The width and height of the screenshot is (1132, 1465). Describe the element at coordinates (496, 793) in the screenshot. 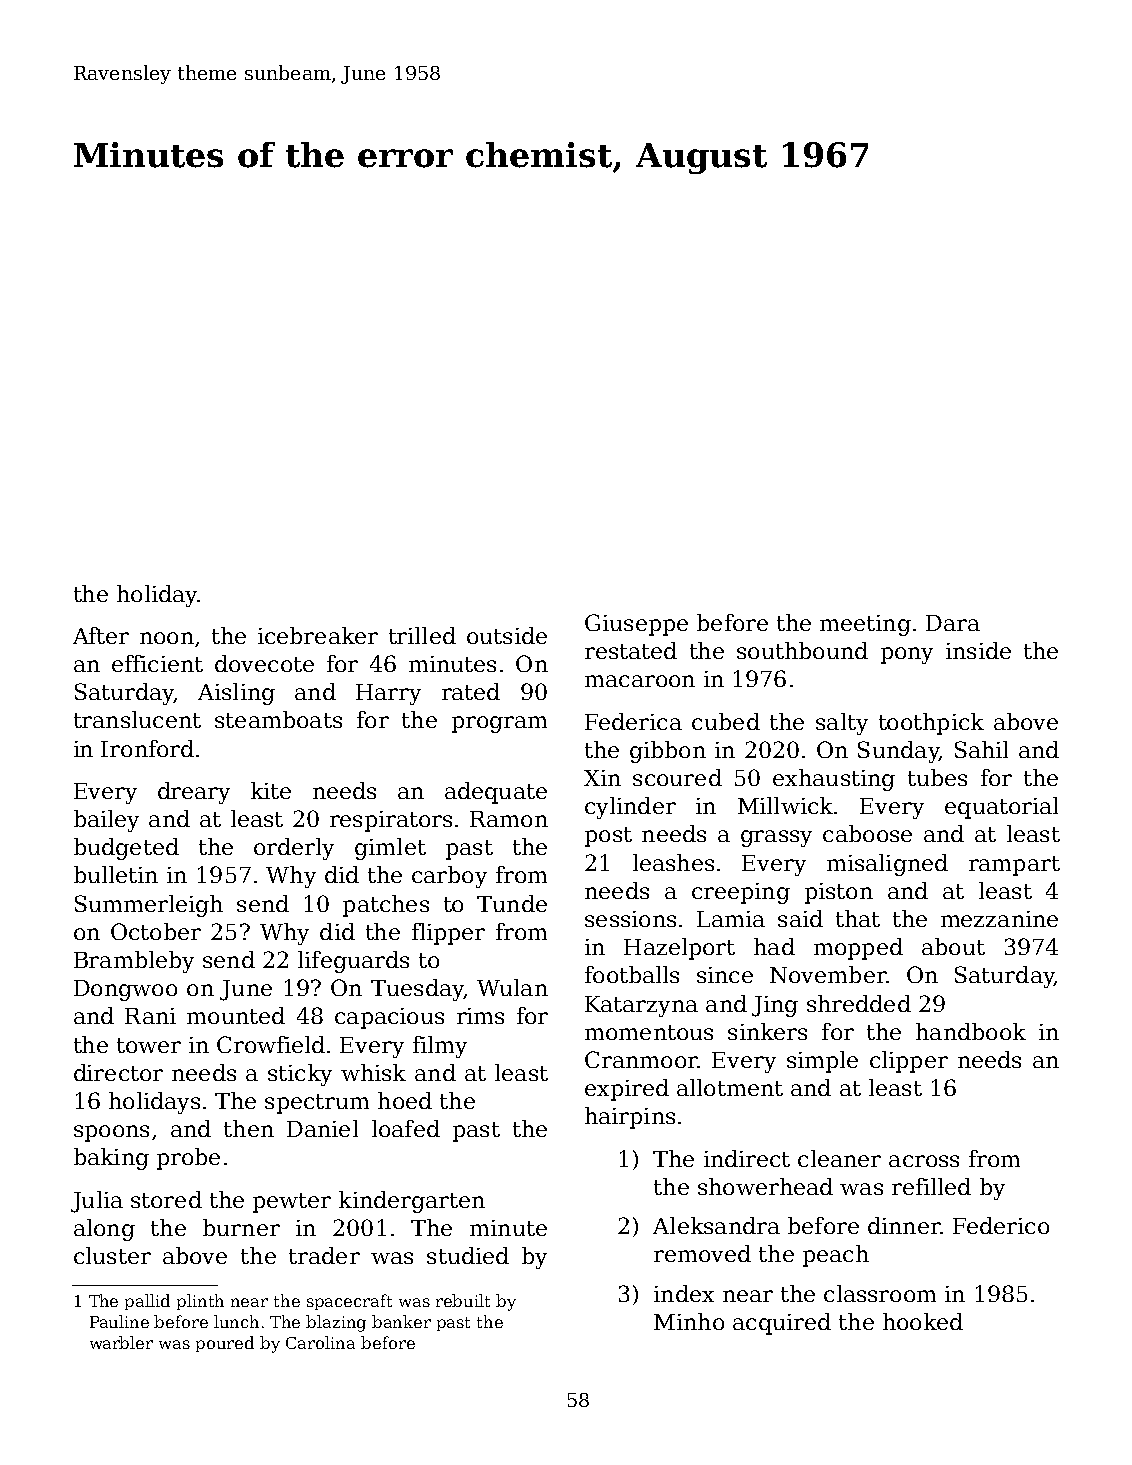

I see `adequate` at that location.
